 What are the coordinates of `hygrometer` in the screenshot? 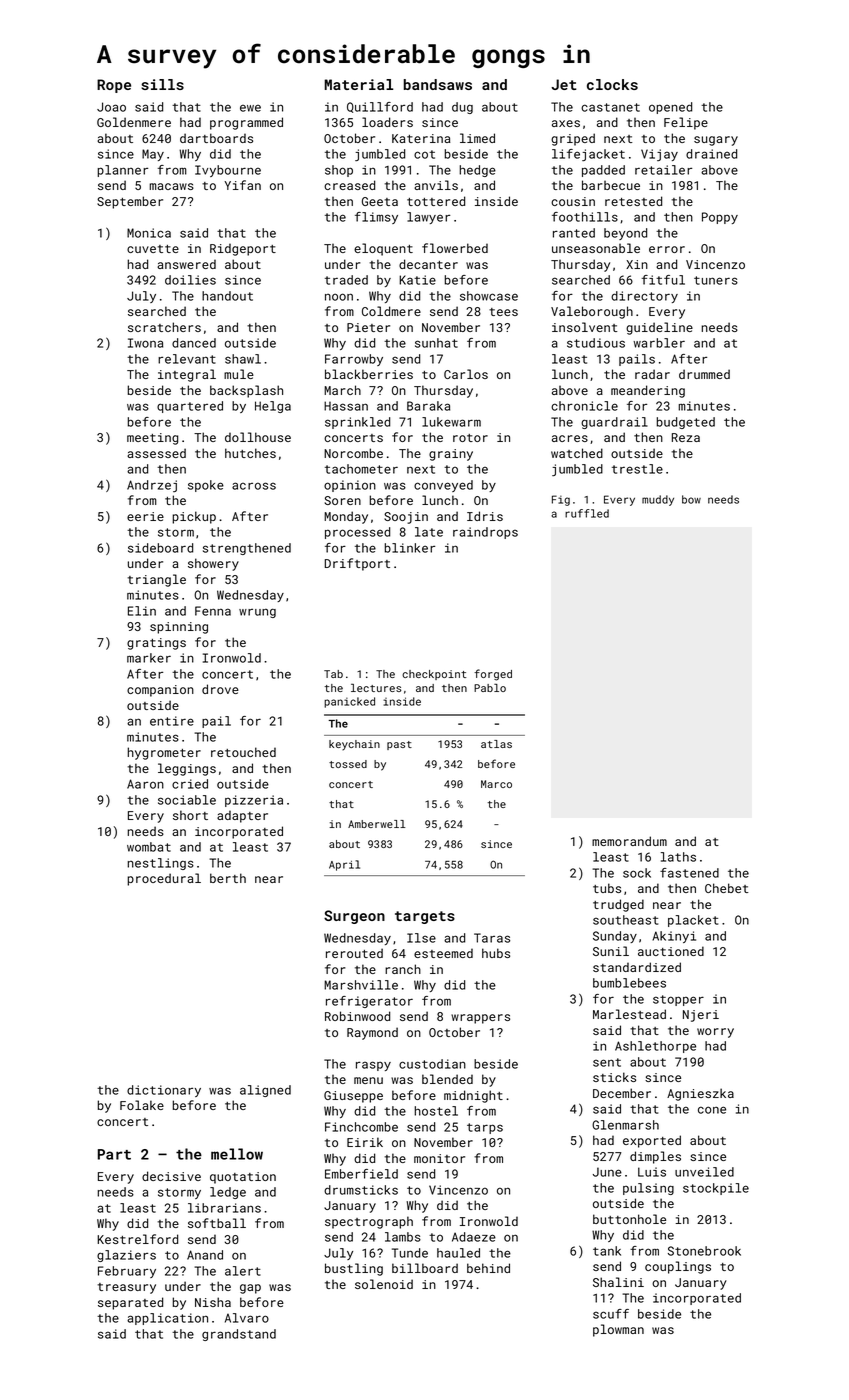 It's located at (164, 753).
